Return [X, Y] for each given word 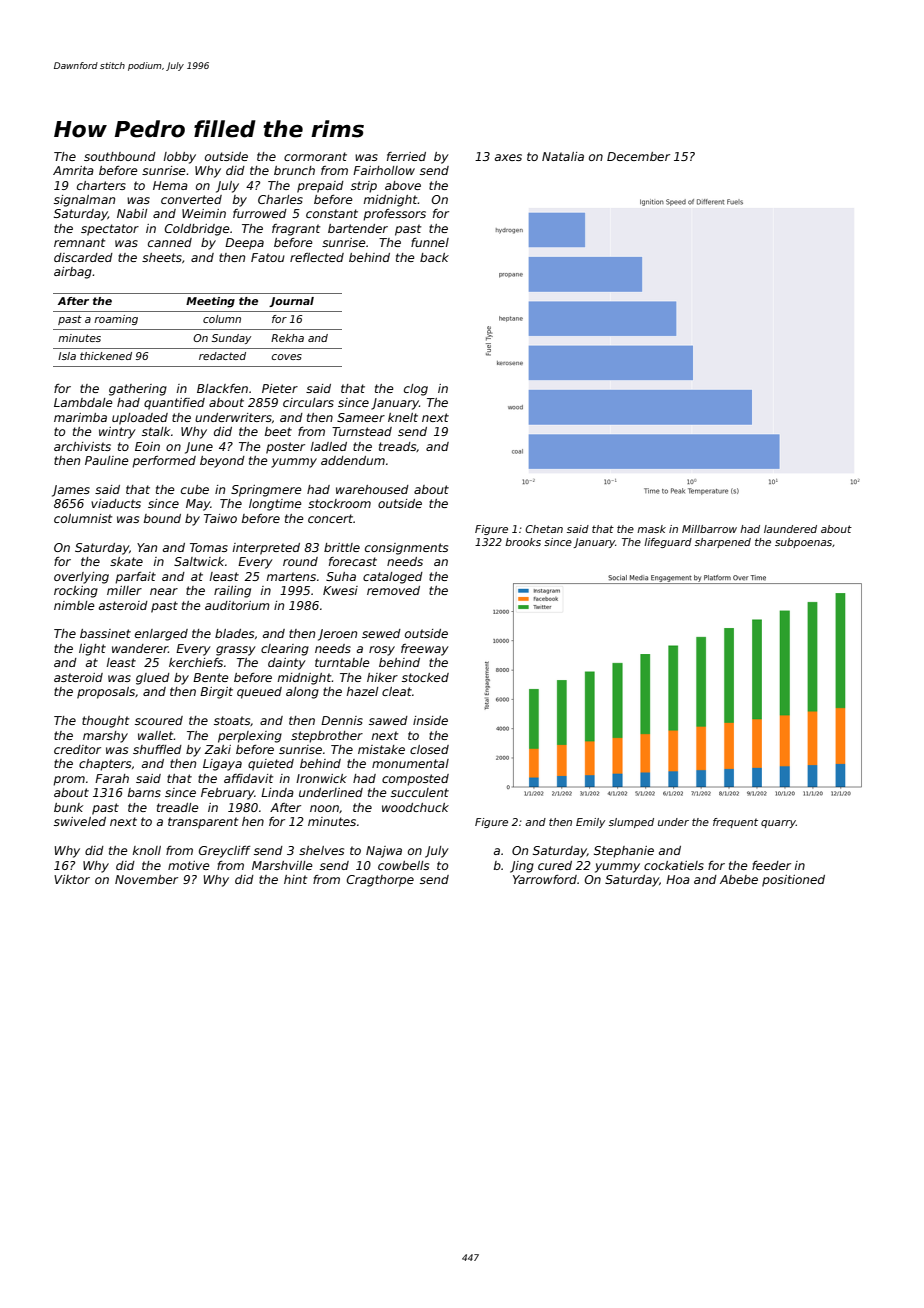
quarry [778, 824]
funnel [430, 242]
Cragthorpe [380, 881]
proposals [106, 693]
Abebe [739, 879]
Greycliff [225, 852]
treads [397, 446]
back [434, 257]
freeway [425, 650]
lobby [180, 158]
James [71, 491]
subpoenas [803, 543]
